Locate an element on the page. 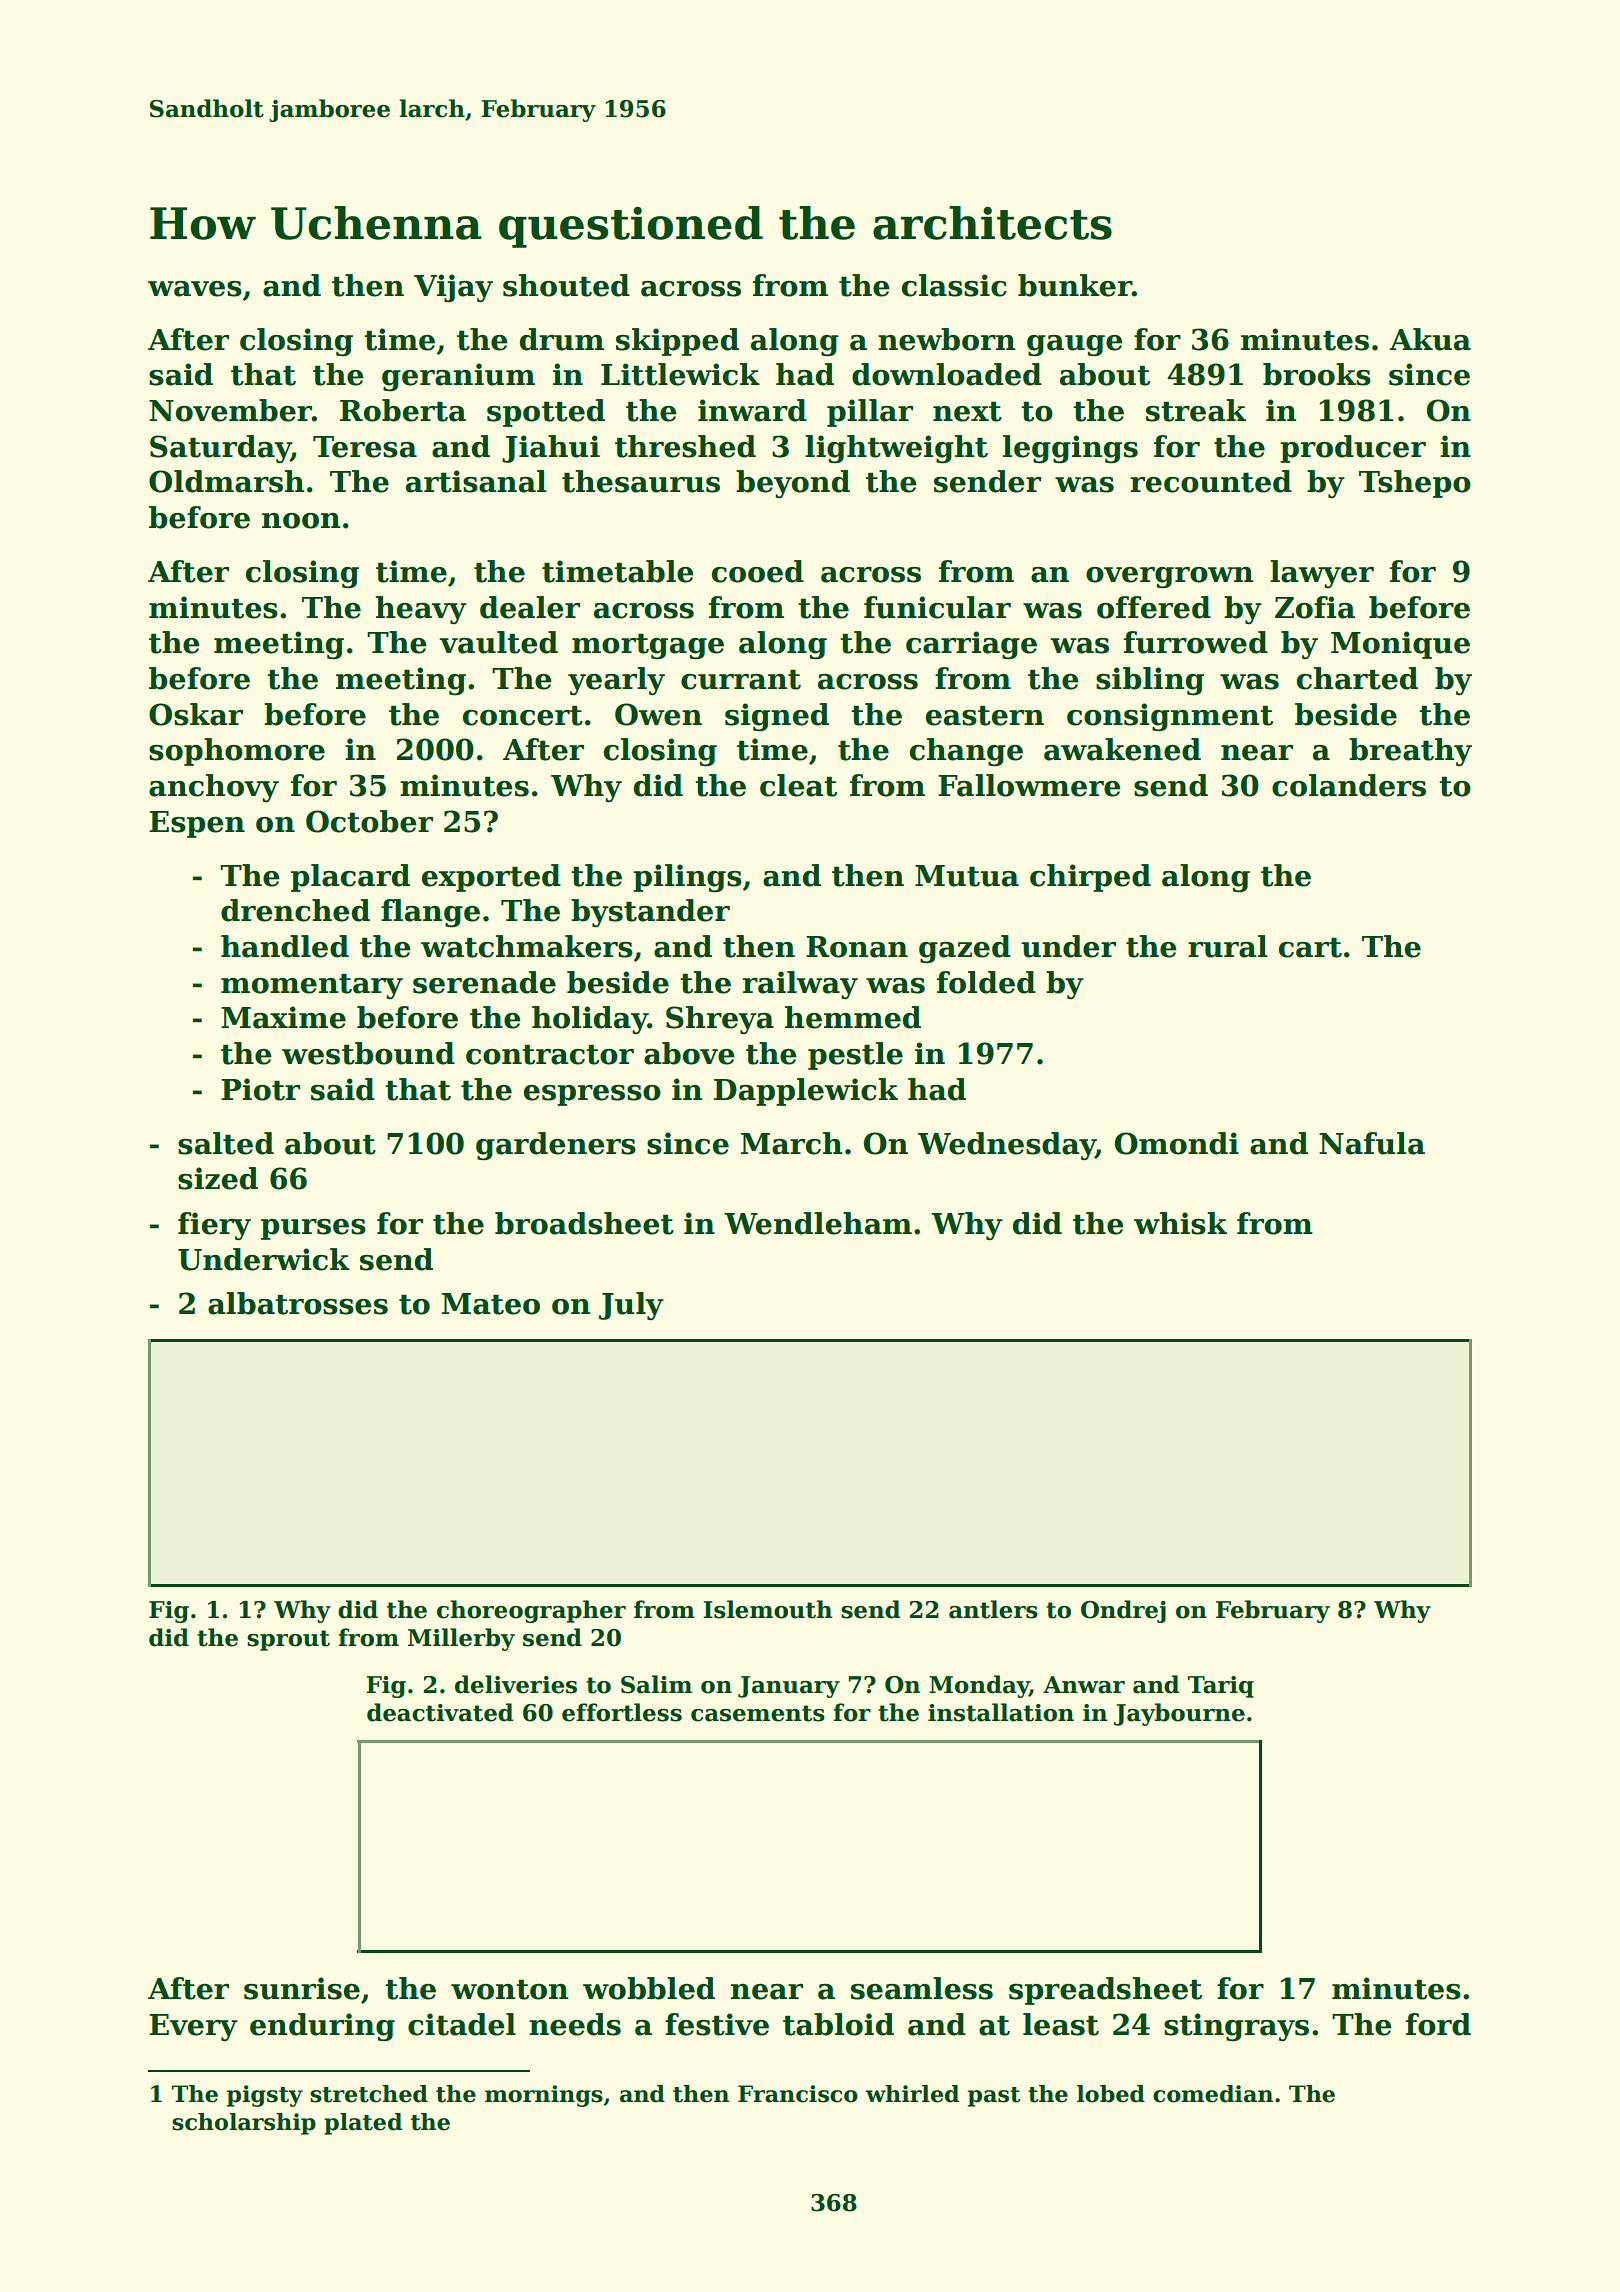  signed is located at coordinates (777, 717).
